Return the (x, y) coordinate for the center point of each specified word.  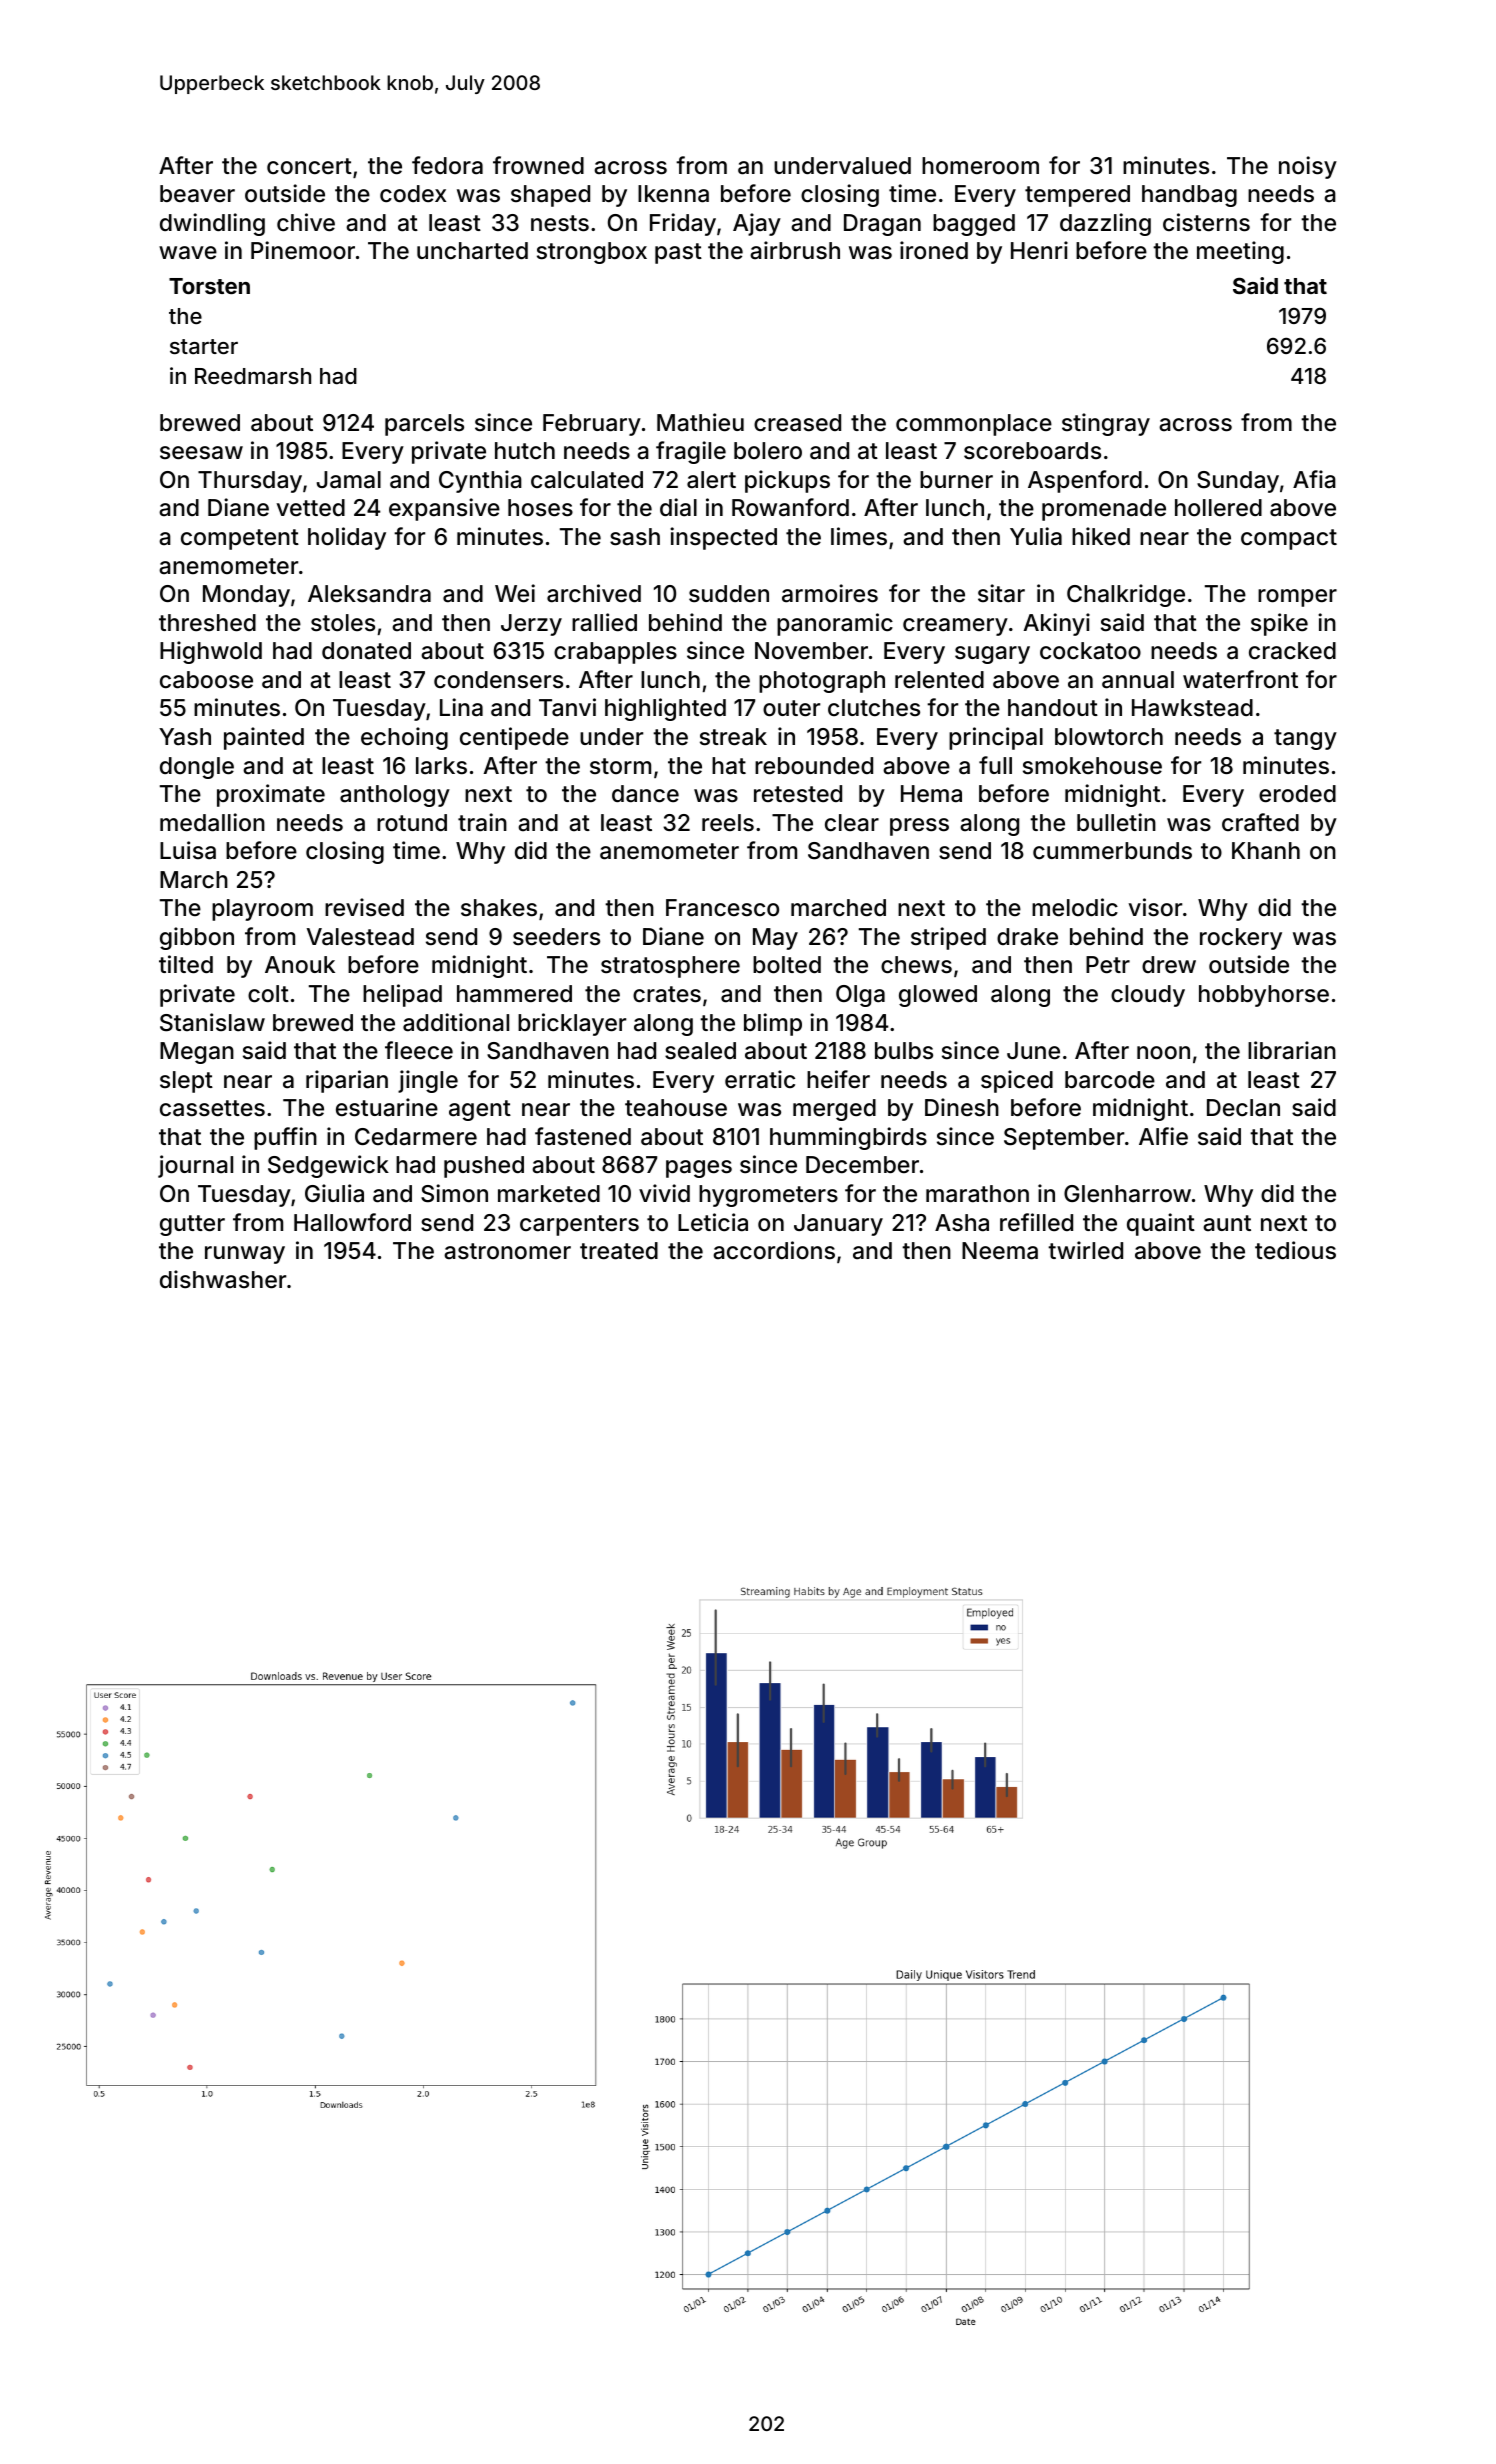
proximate (271, 795)
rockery (1241, 939)
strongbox (592, 253)
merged (834, 1110)
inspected (723, 538)
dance (645, 794)
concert (309, 166)
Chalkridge (1126, 595)
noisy (1308, 167)
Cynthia (480, 481)
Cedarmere (416, 1137)
